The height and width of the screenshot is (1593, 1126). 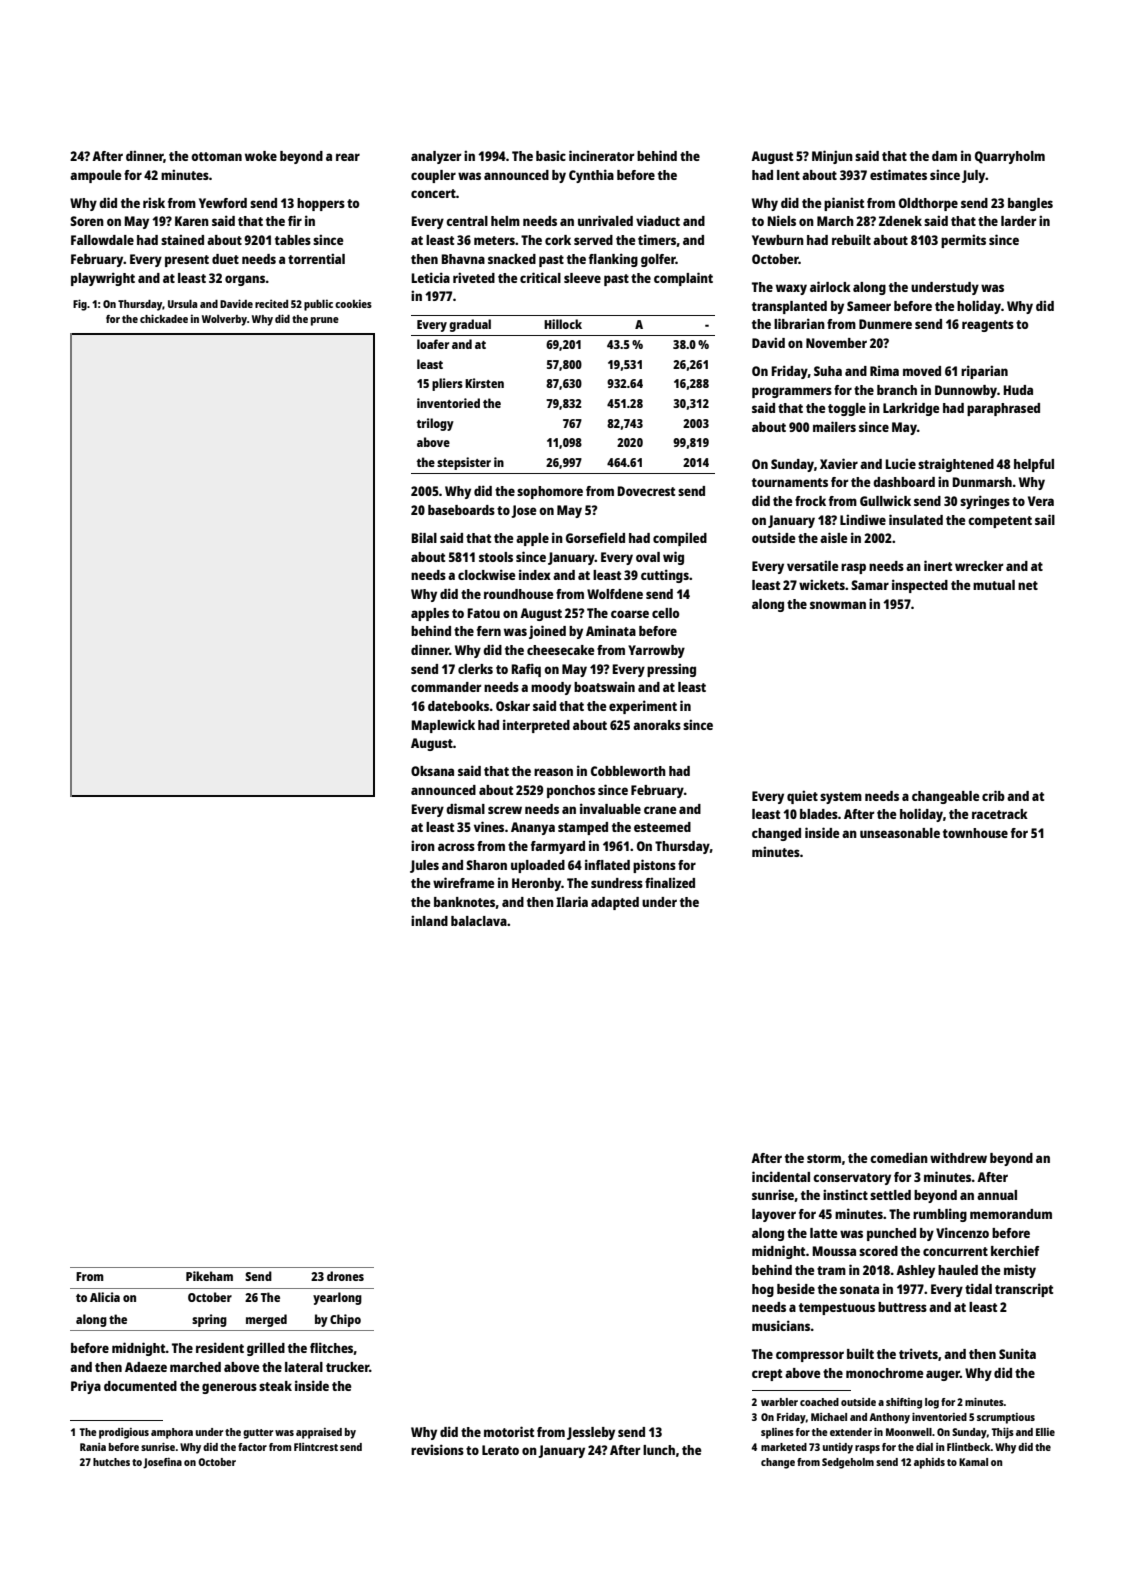 What do you see at coordinates (922, 371) in the screenshot?
I see `moved` at bounding box center [922, 371].
